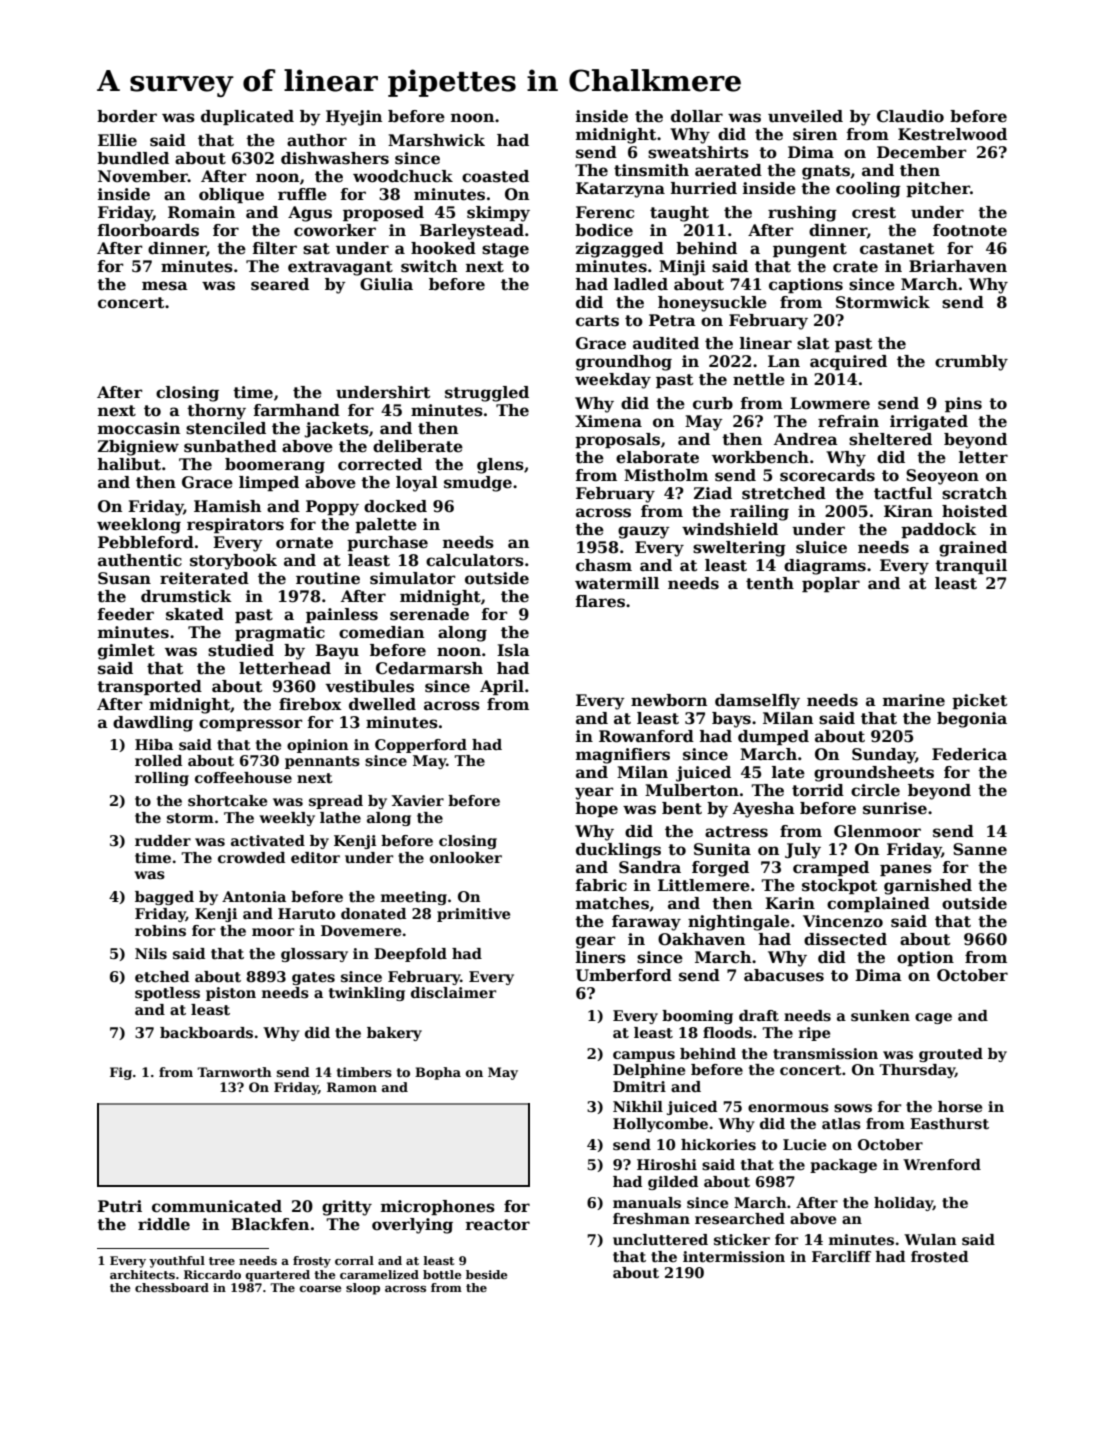 The width and height of the screenshot is (1105, 1430). What do you see at coordinates (667, 1165) in the screenshot?
I see `Hiroshi` at bounding box center [667, 1165].
